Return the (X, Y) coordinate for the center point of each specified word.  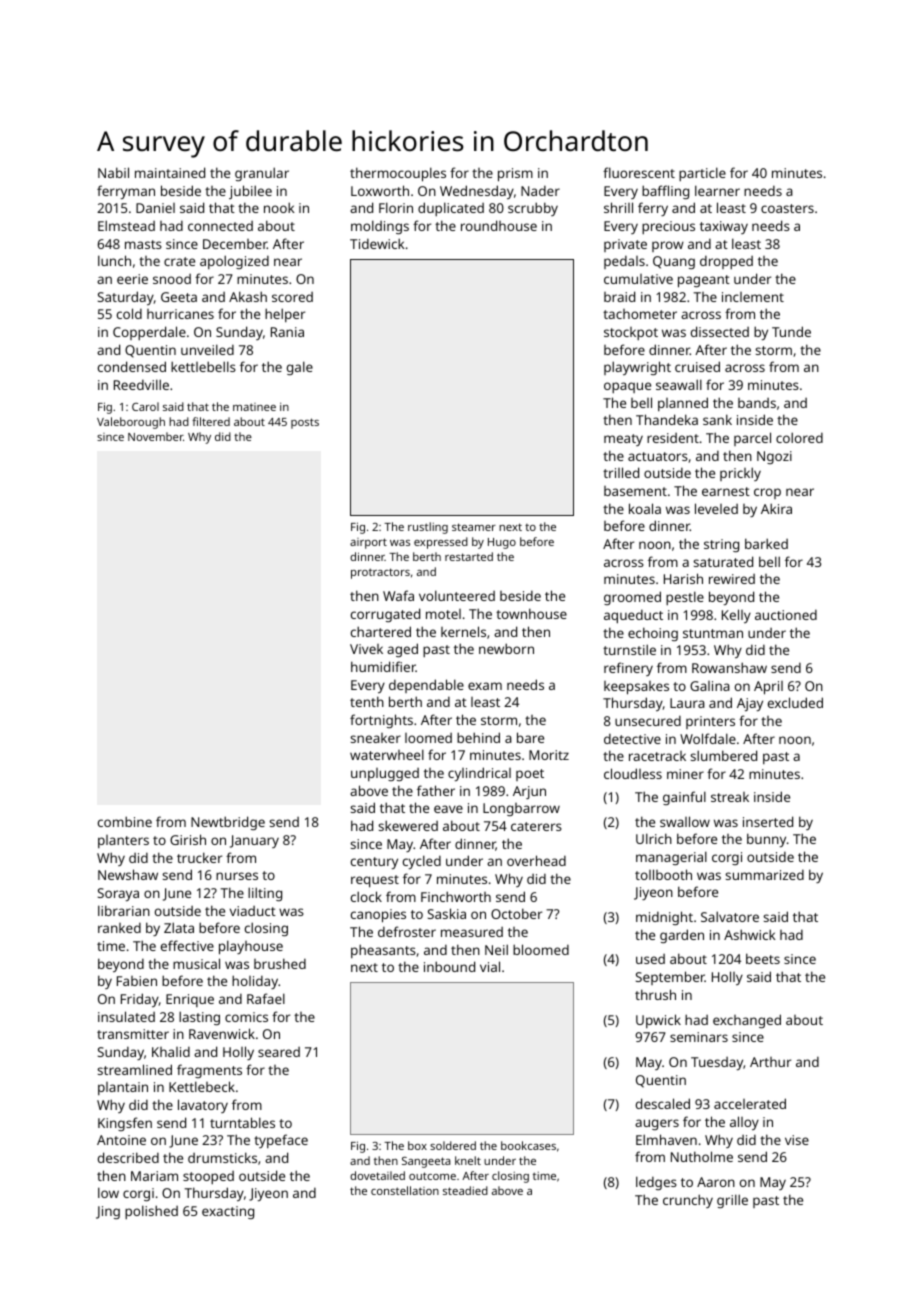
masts (143, 244)
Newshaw (128, 874)
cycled (422, 862)
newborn (506, 648)
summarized (764, 875)
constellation (405, 1190)
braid (619, 296)
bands (757, 403)
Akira (776, 508)
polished (151, 1212)
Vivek (366, 649)
